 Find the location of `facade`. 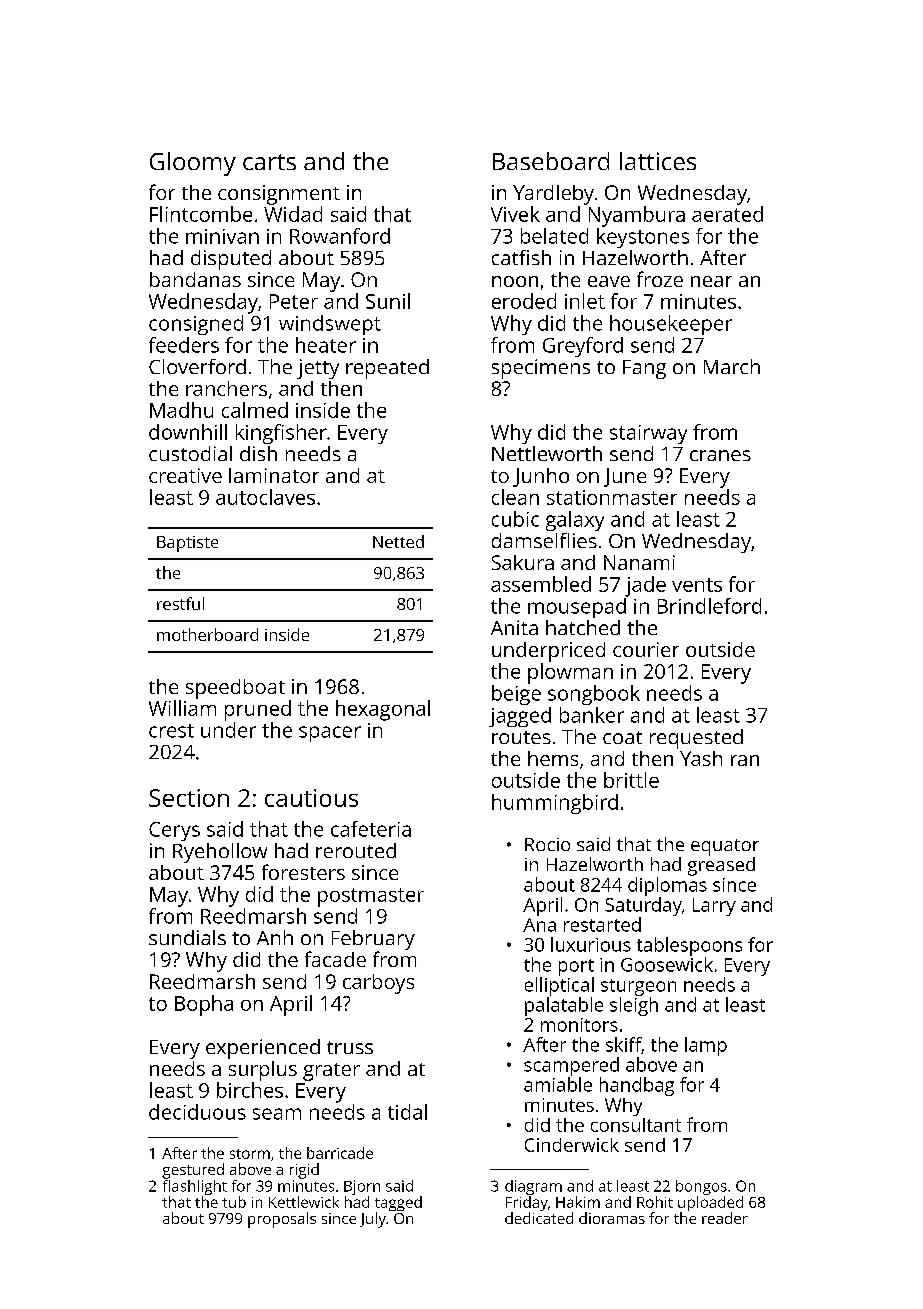

facade is located at coordinates (335, 959).
